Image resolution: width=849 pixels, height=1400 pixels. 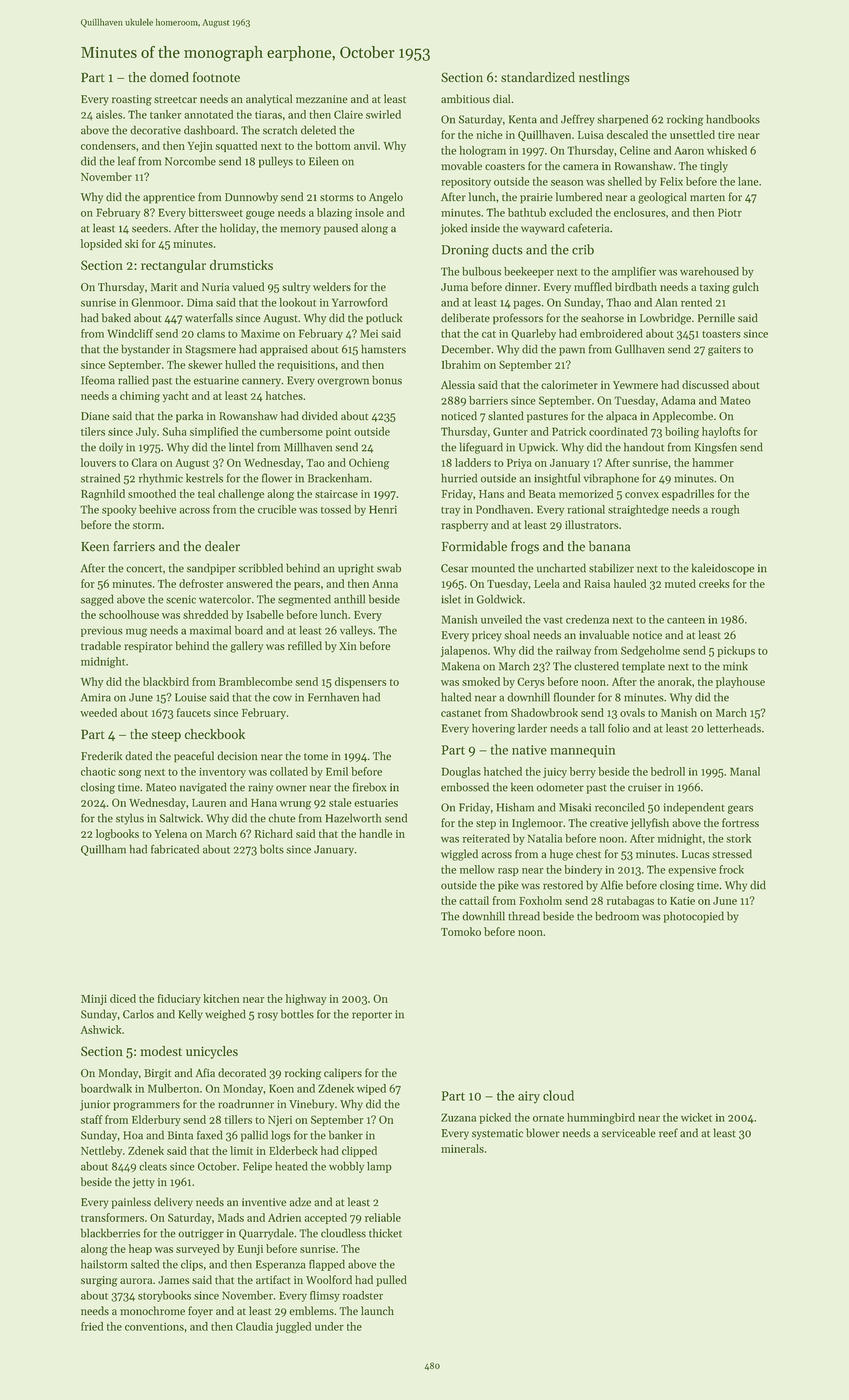 I want to click on wicket, so click(x=696, y=1117).
